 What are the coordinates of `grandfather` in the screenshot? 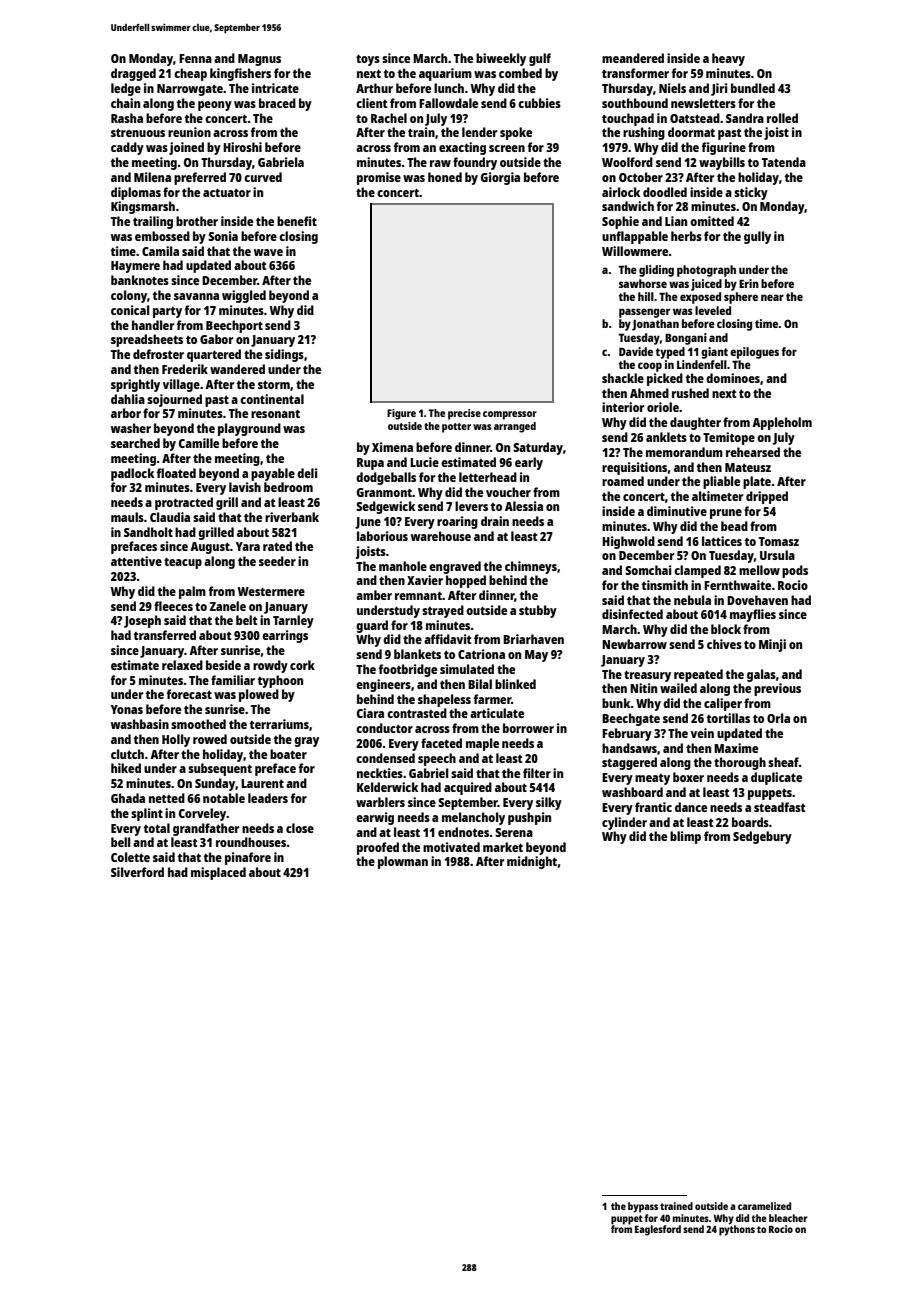 It's located at (206, 829).
